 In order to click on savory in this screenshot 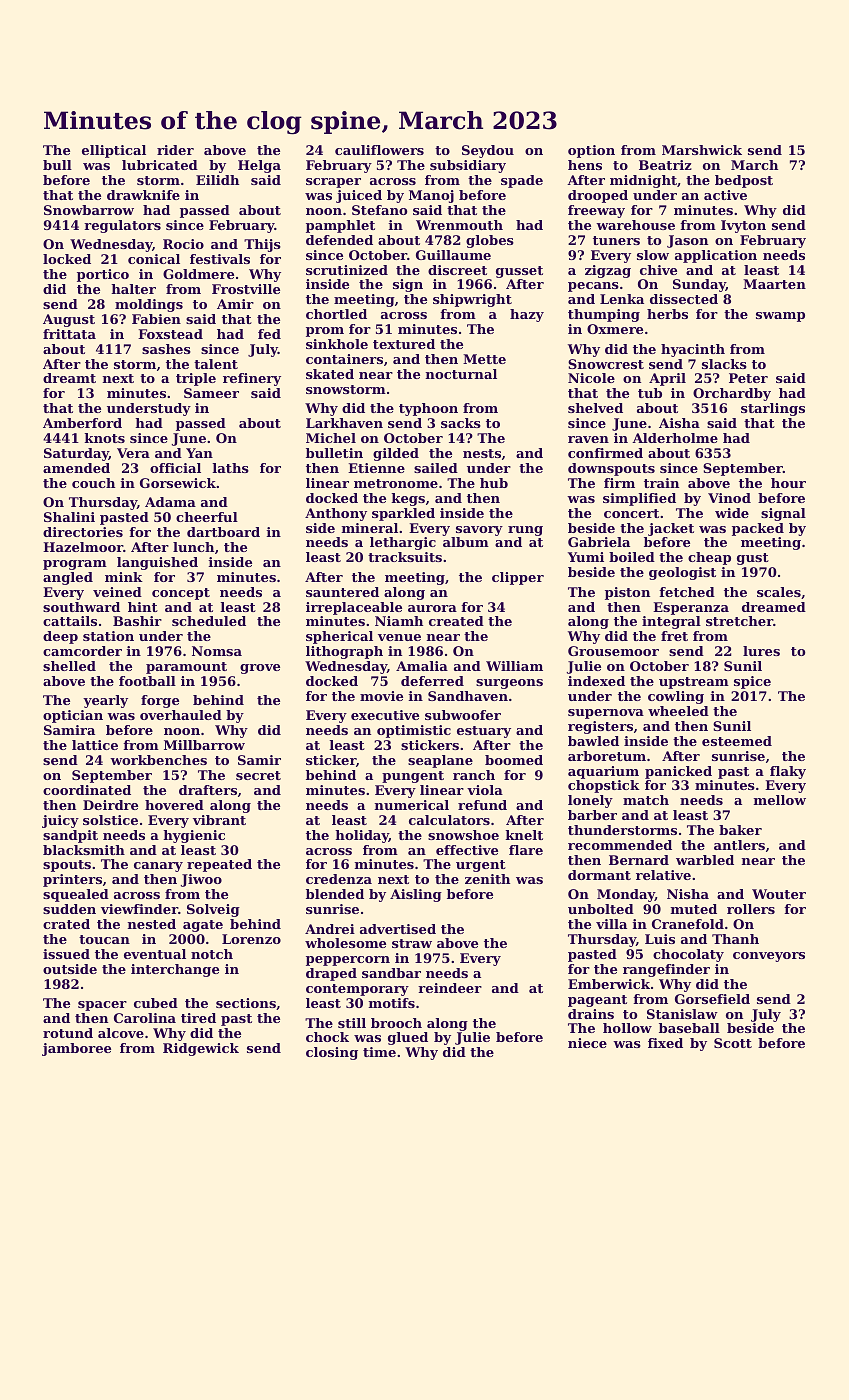, I will do `click(479, 531)`.
